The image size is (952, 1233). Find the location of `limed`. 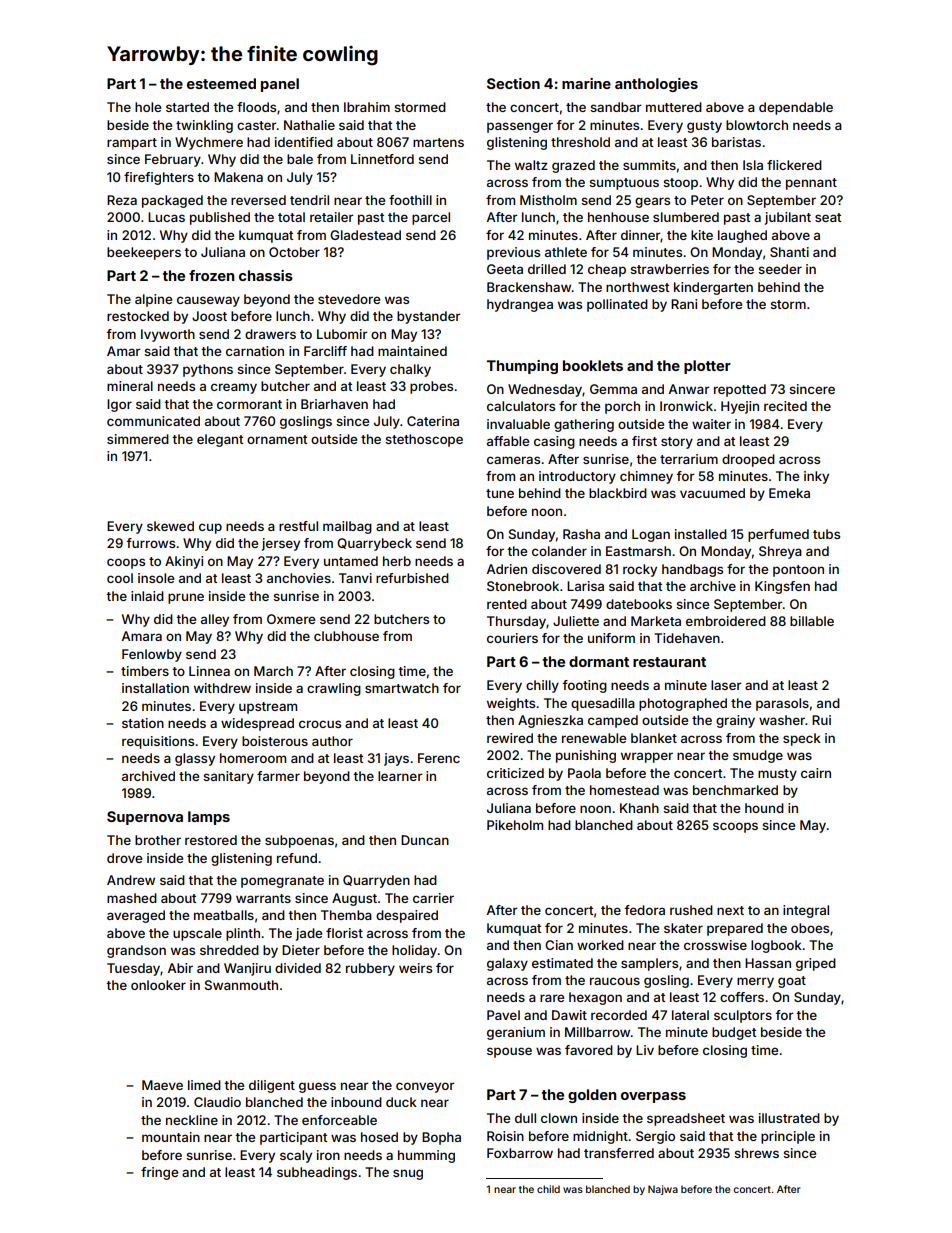

limed is located at coordinates (204, 1085).
